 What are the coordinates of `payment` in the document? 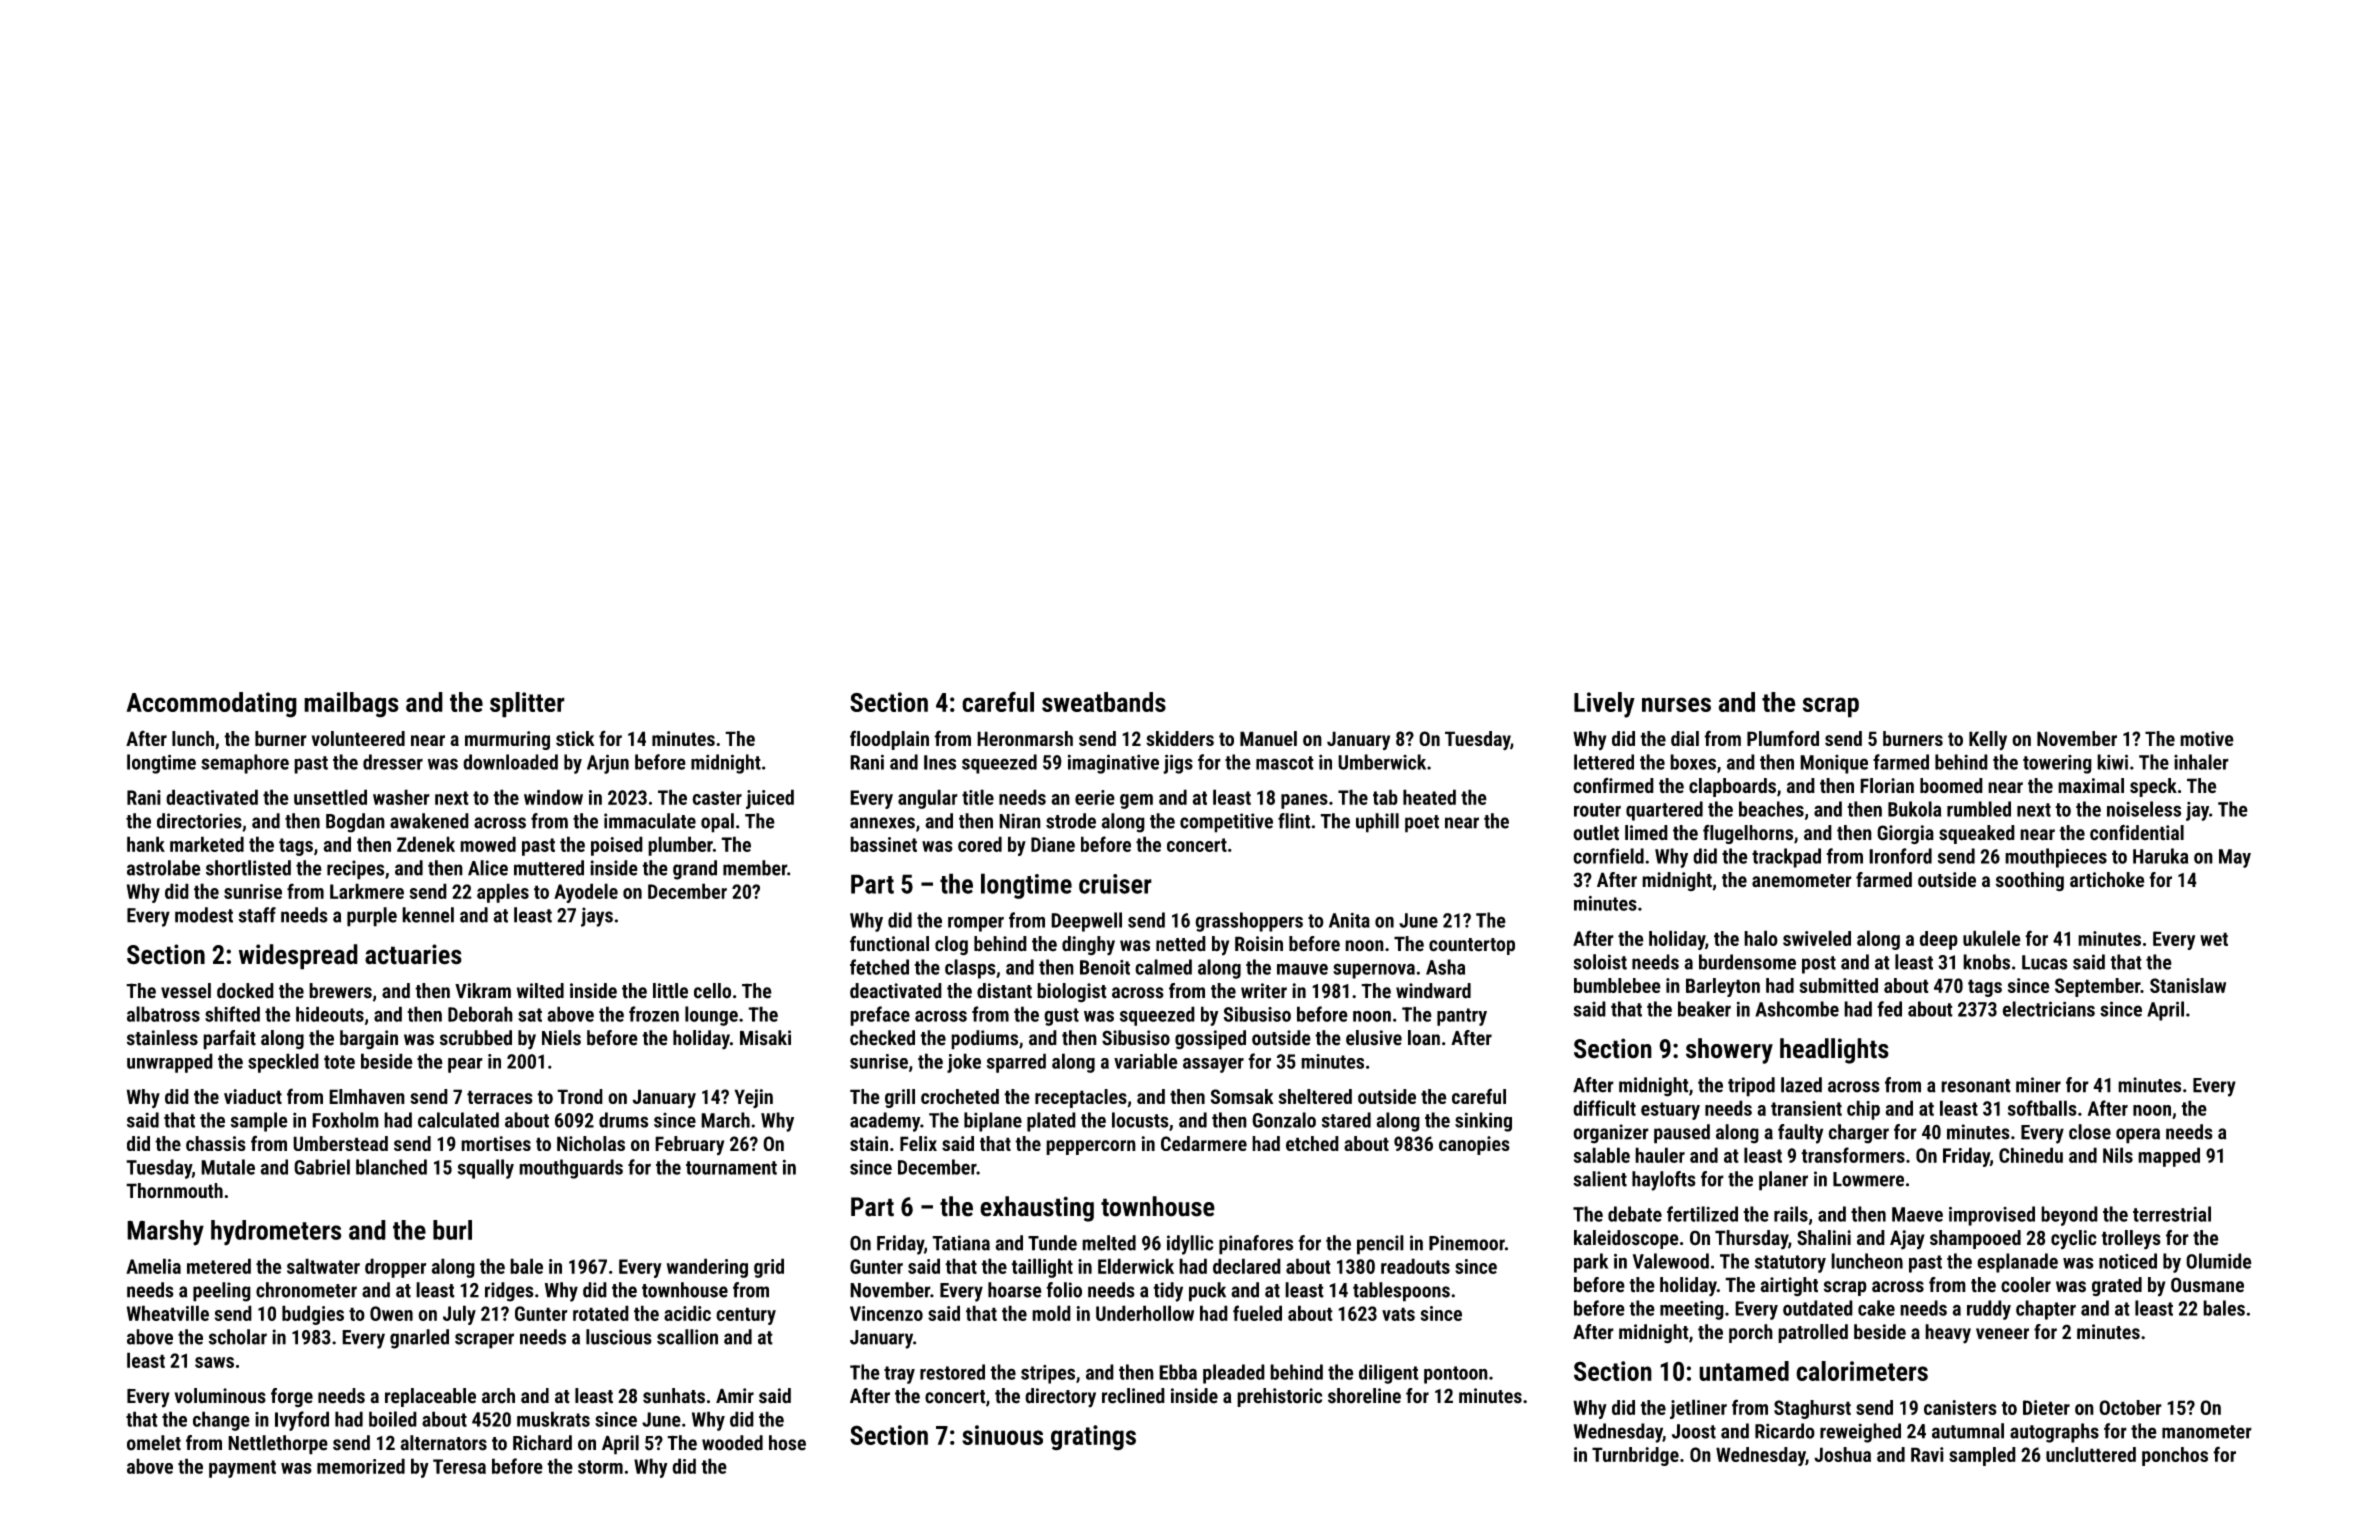 It's located at (242, 1469).
